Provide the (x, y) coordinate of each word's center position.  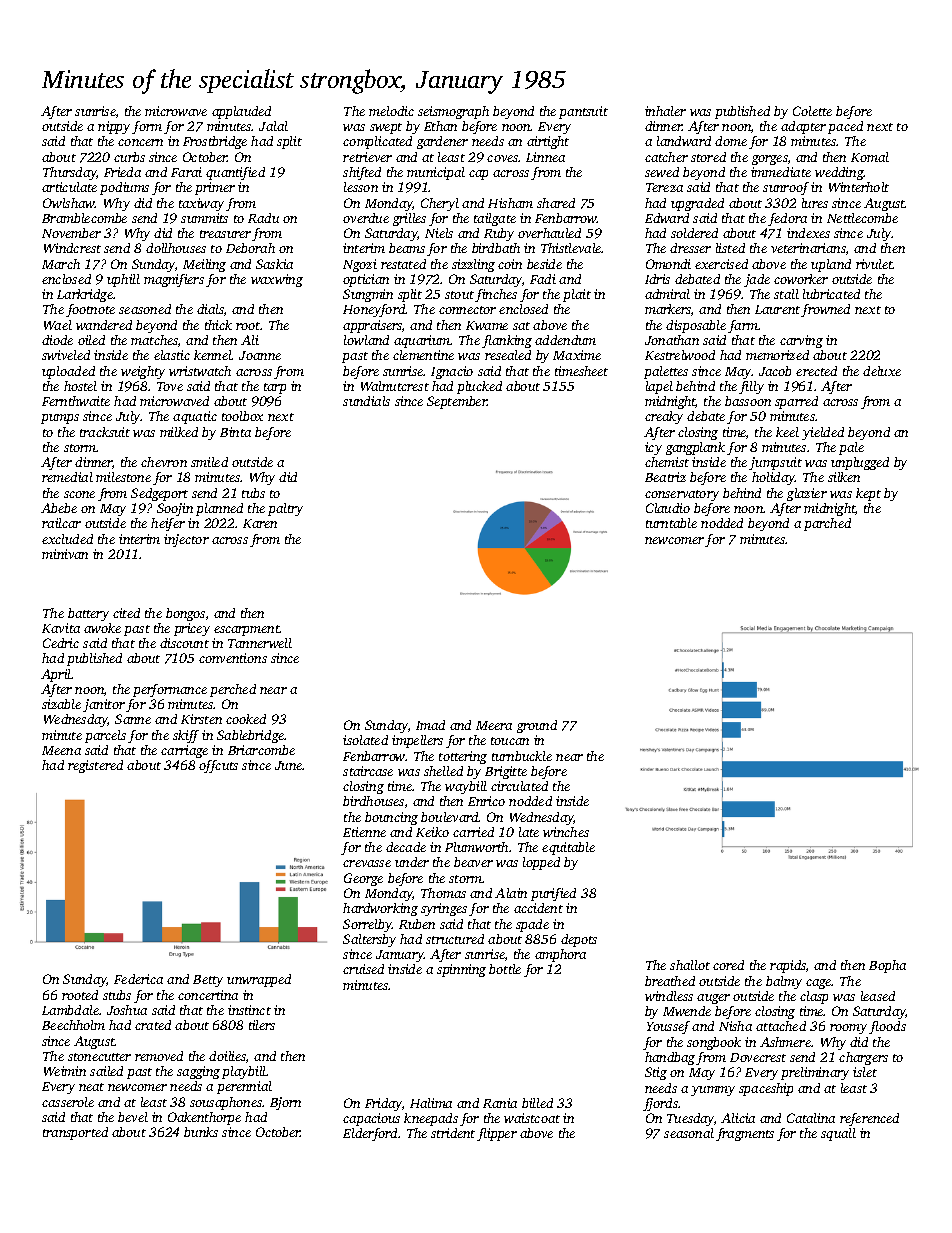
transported (75, 1133)
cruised (363, 969)
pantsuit (583, 112)
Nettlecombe (862, 218)
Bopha (887, 966)
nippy (114, 127)
